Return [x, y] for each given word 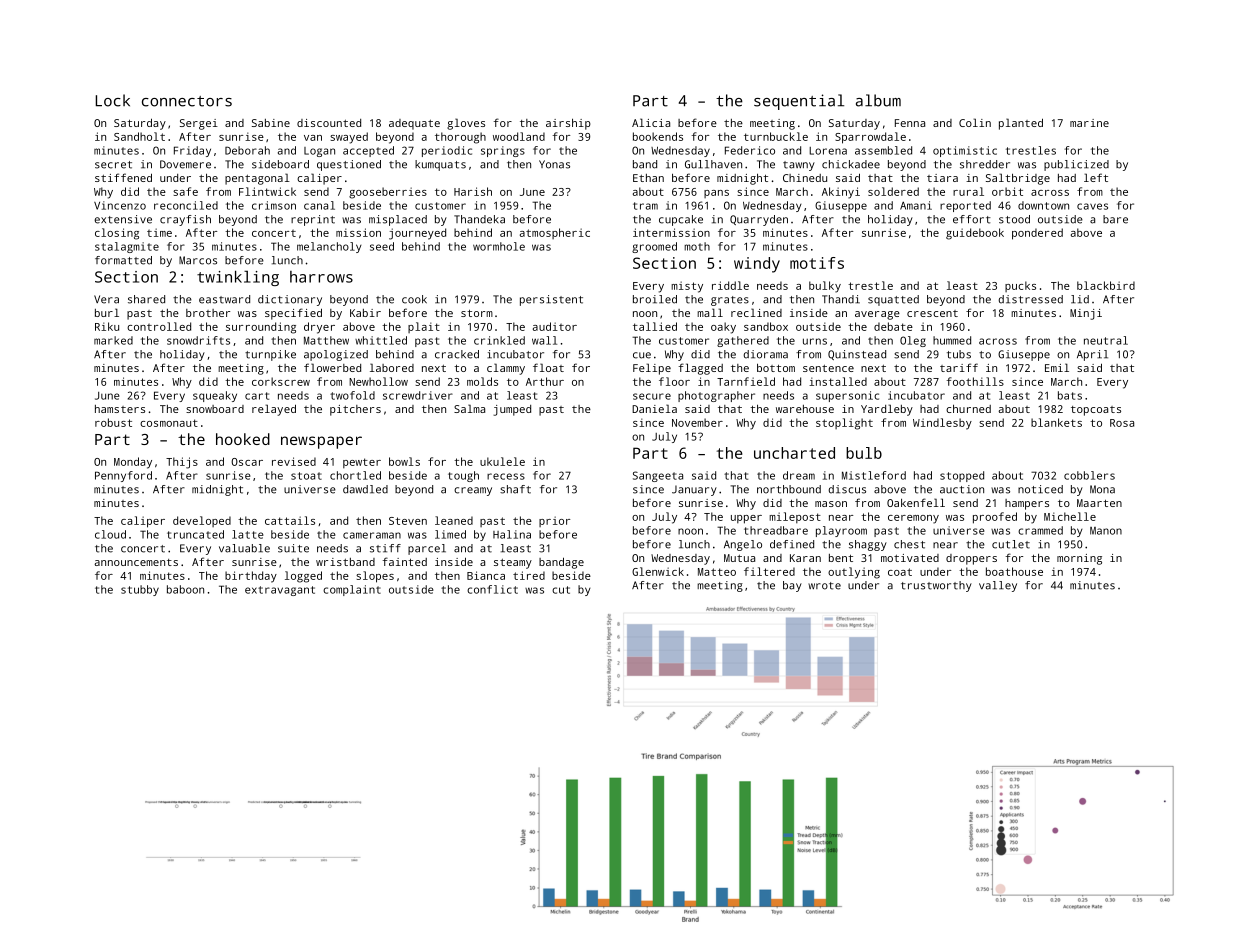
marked [113, 340]
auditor [555, 326]
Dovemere [185, 164]
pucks [1020, 286]
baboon [185, 589]
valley [998, 586]
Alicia [651, 122]
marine [1089, 123]
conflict [492, 589]
